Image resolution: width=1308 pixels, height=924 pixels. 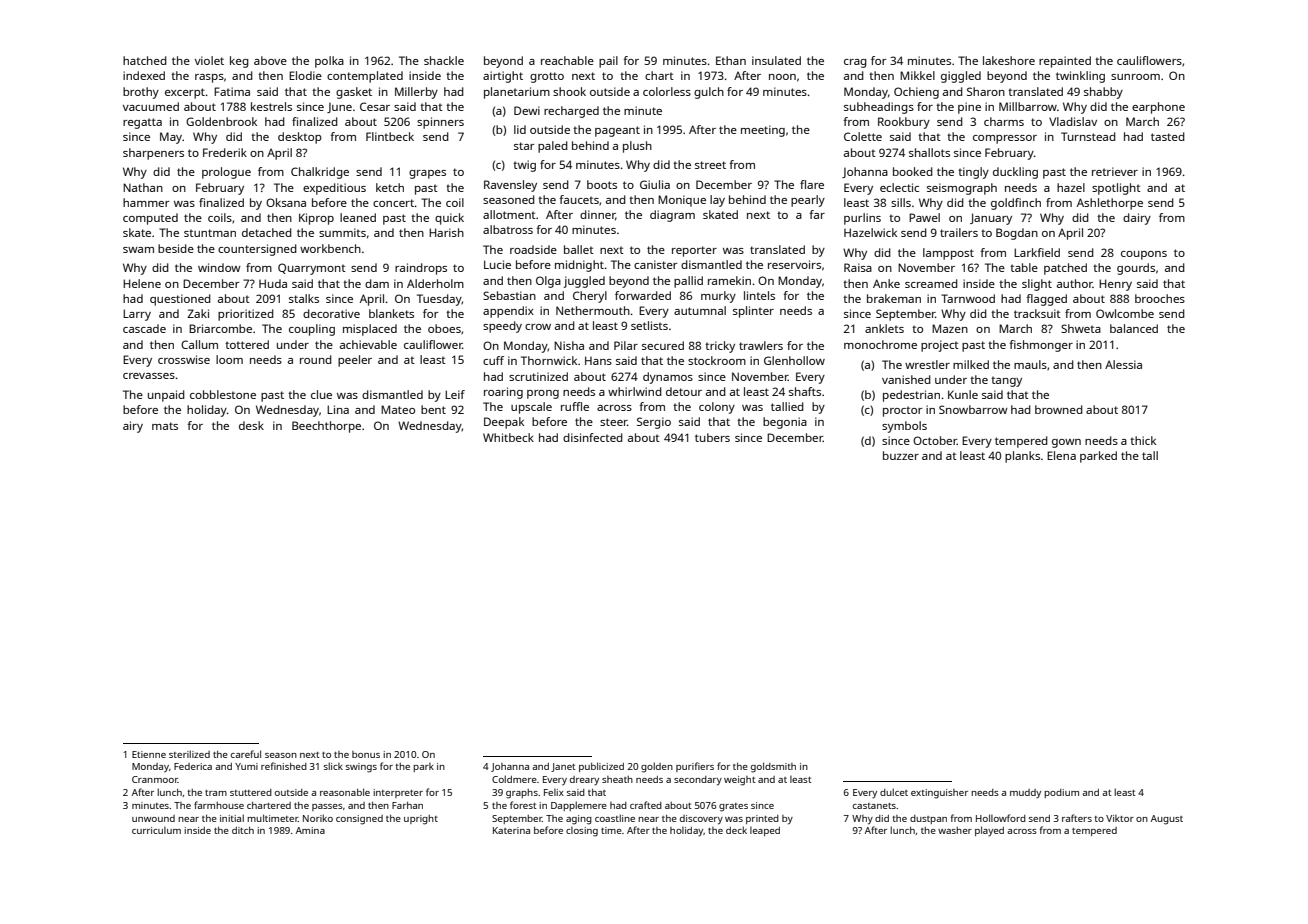 I want to click on meeting, so click(x=763, y=131).
